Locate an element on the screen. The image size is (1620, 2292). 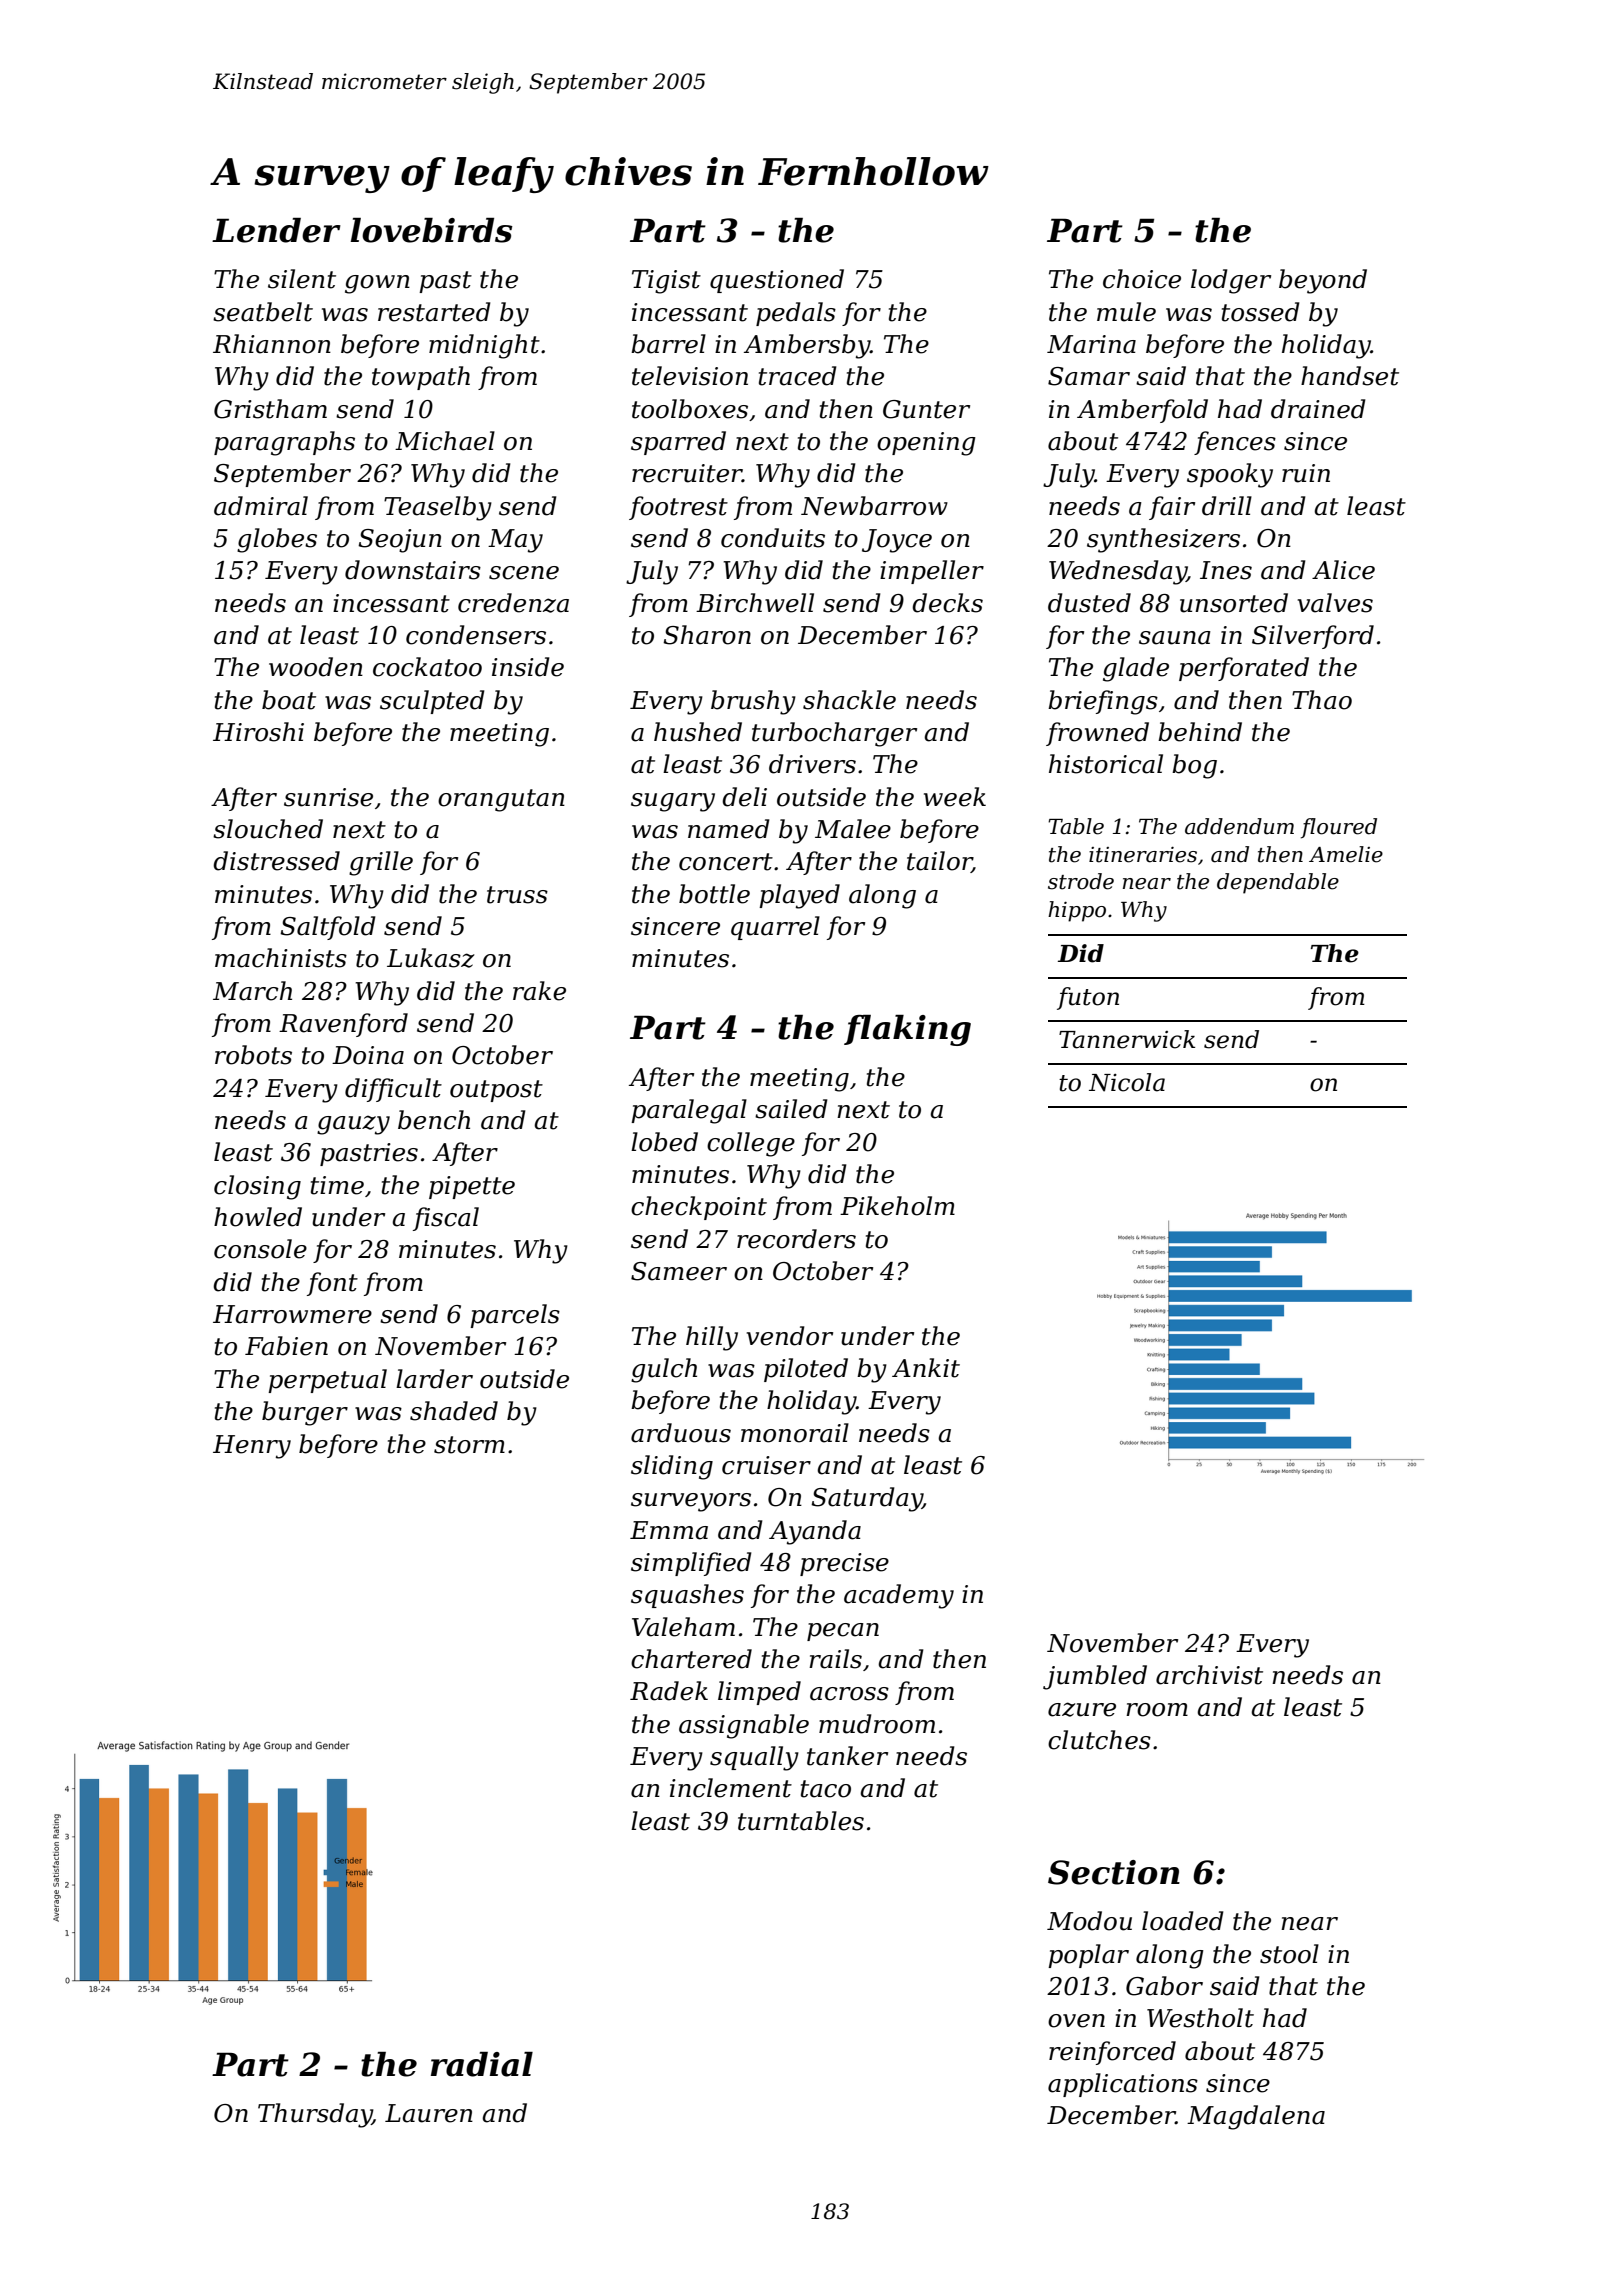
taco is located at coordinates (826, 1789).
